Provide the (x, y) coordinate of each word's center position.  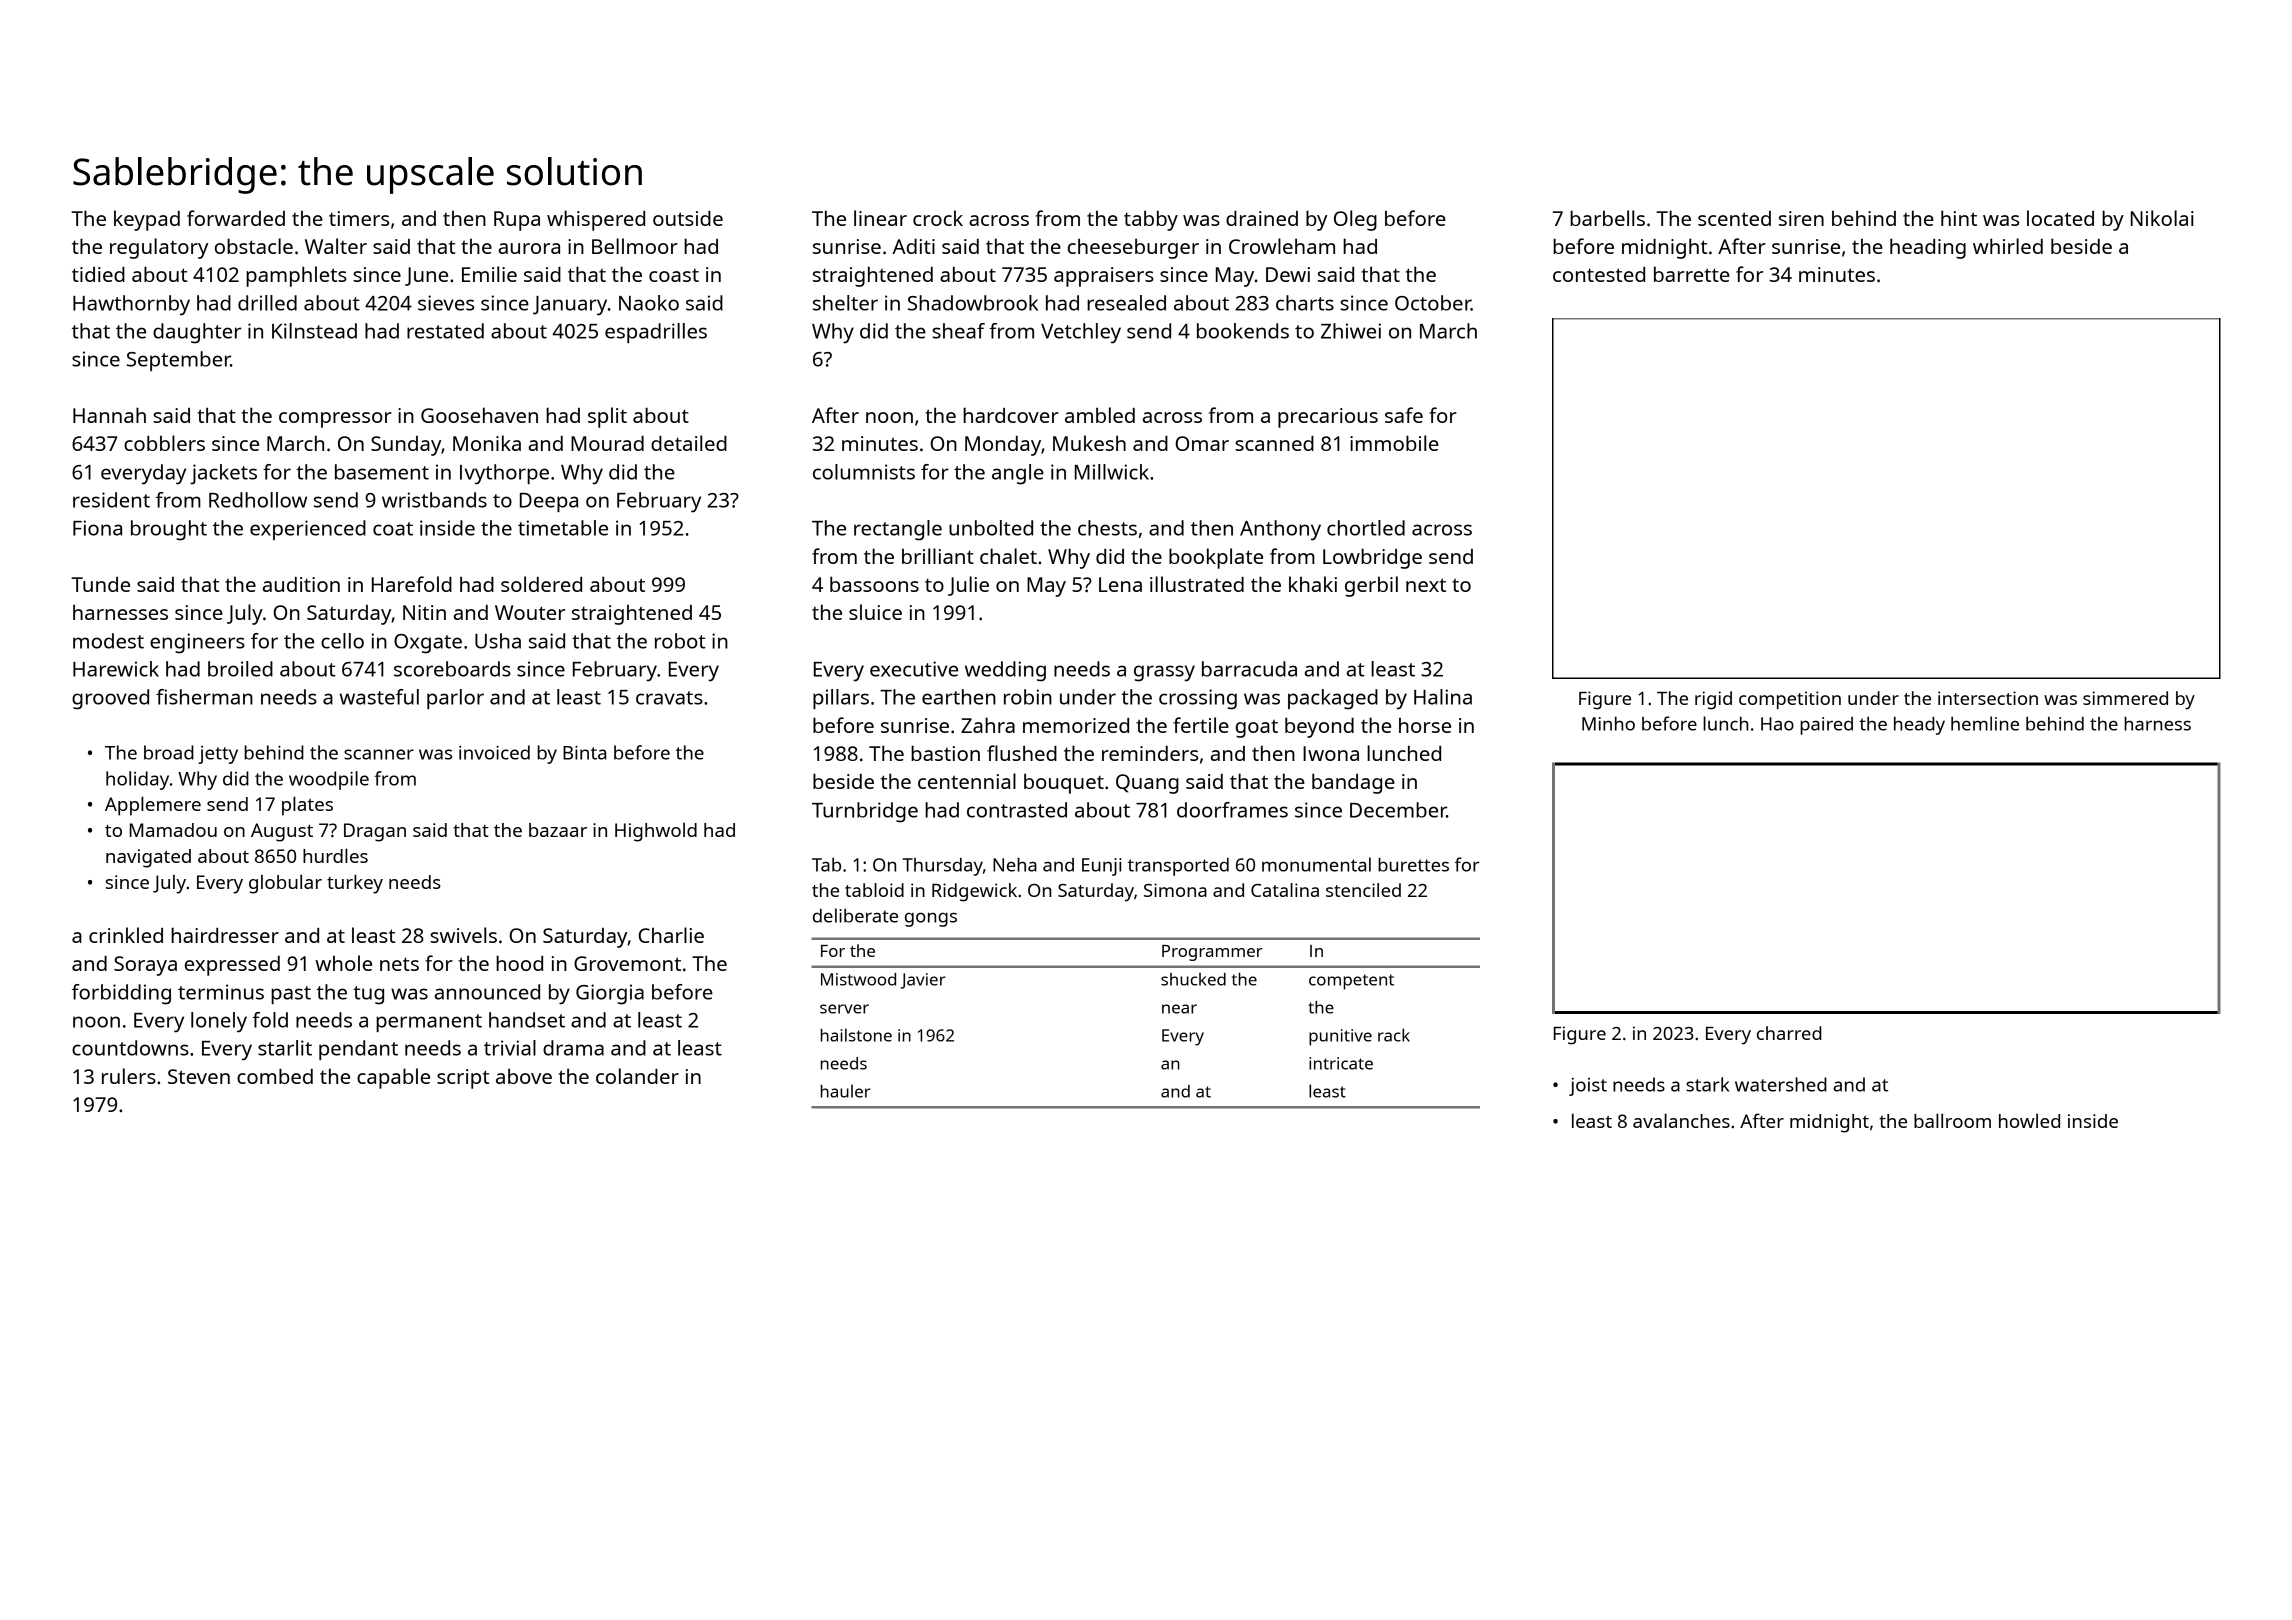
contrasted (1017, 810)
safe (1404, 415)
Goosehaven (479, 415)
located (2060, 218)
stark (1708, 1084)
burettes (1413, 864)
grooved (110, 699)
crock (938, 218)
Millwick (1112, 472)
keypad (147, 220)
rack (1394, 1035)
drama (573, 1048)
